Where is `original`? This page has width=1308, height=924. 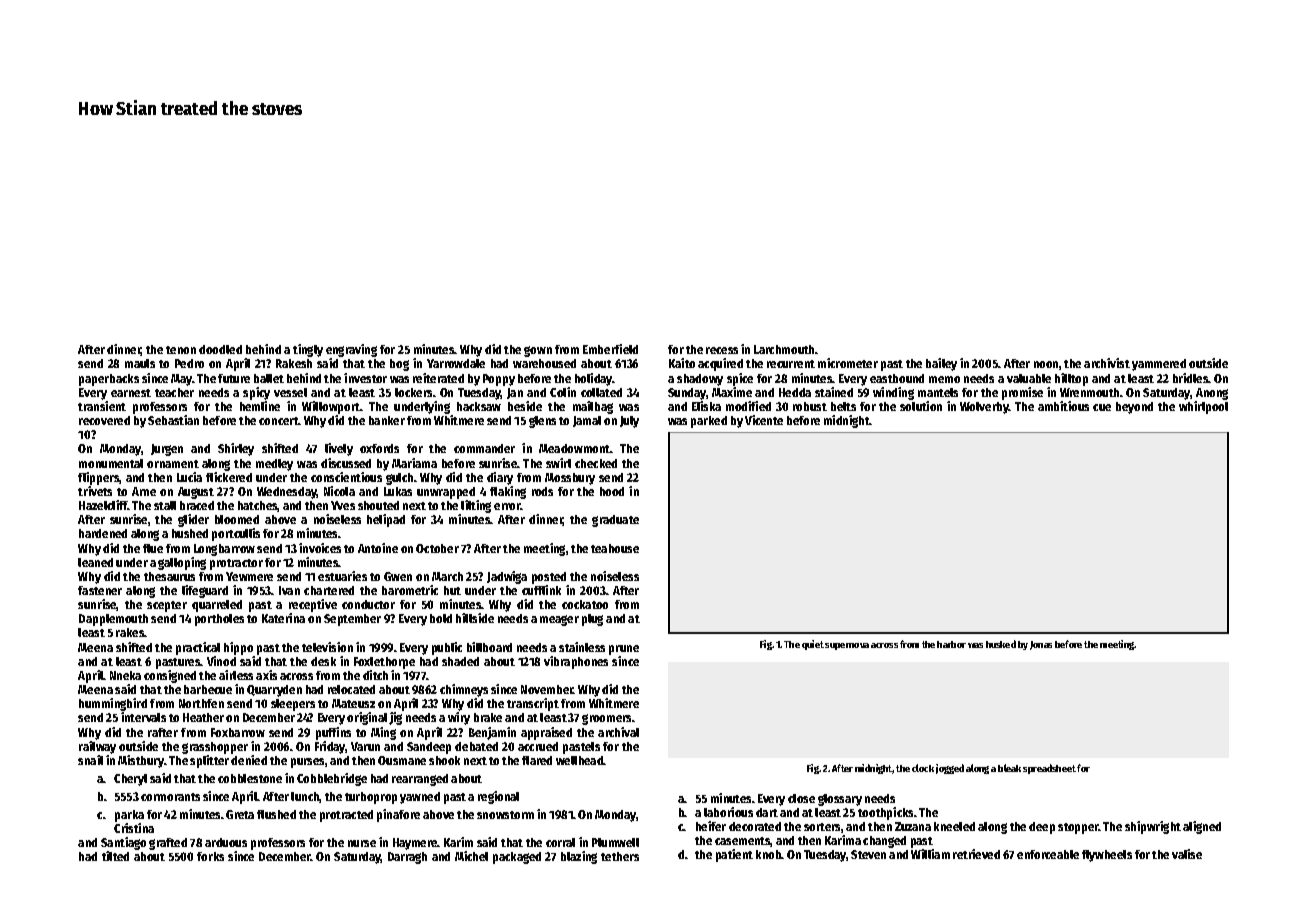 original is located at coordinates (367, 718).
